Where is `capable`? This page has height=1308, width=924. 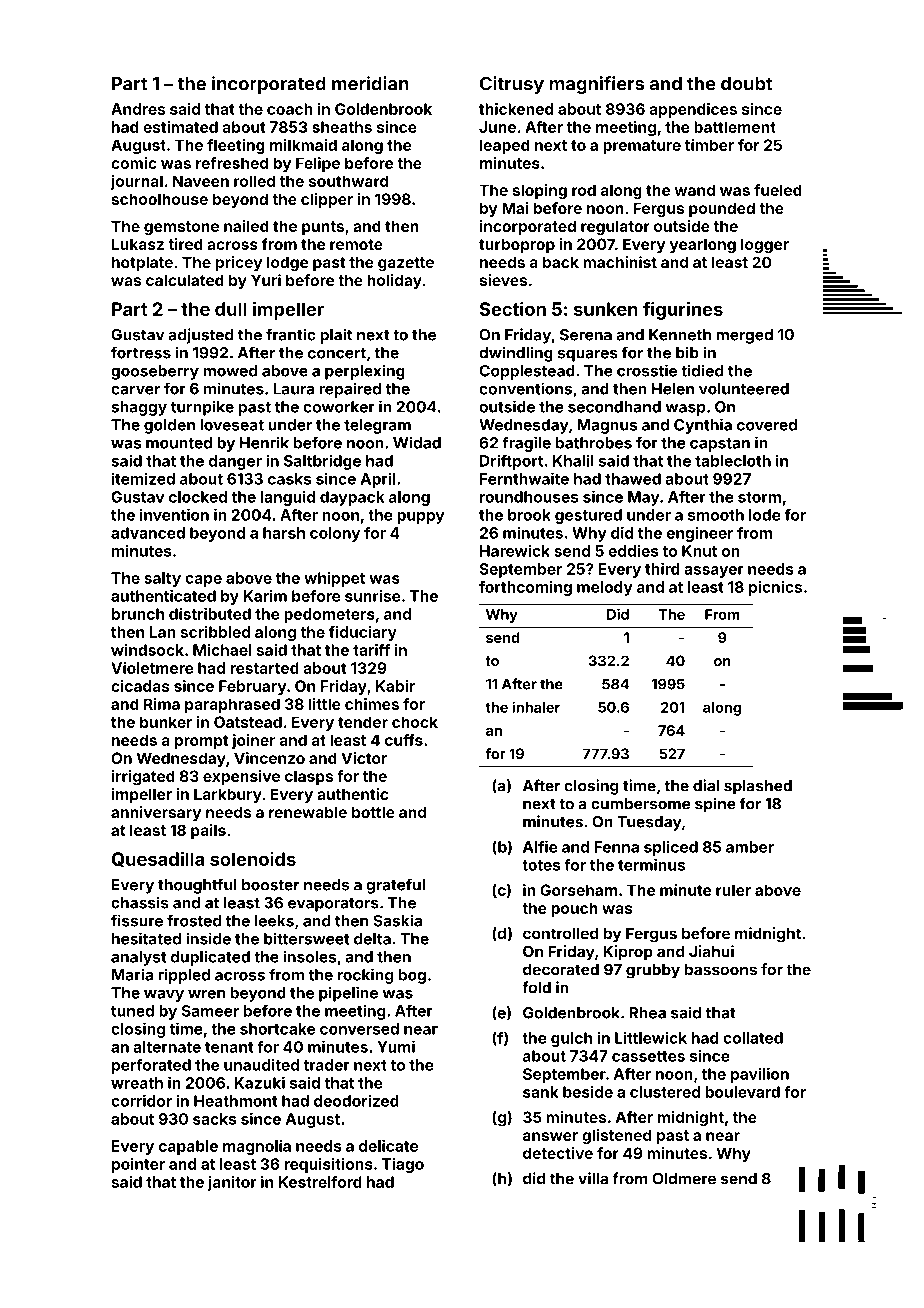
capable is located at coordinates (188, 1147).
